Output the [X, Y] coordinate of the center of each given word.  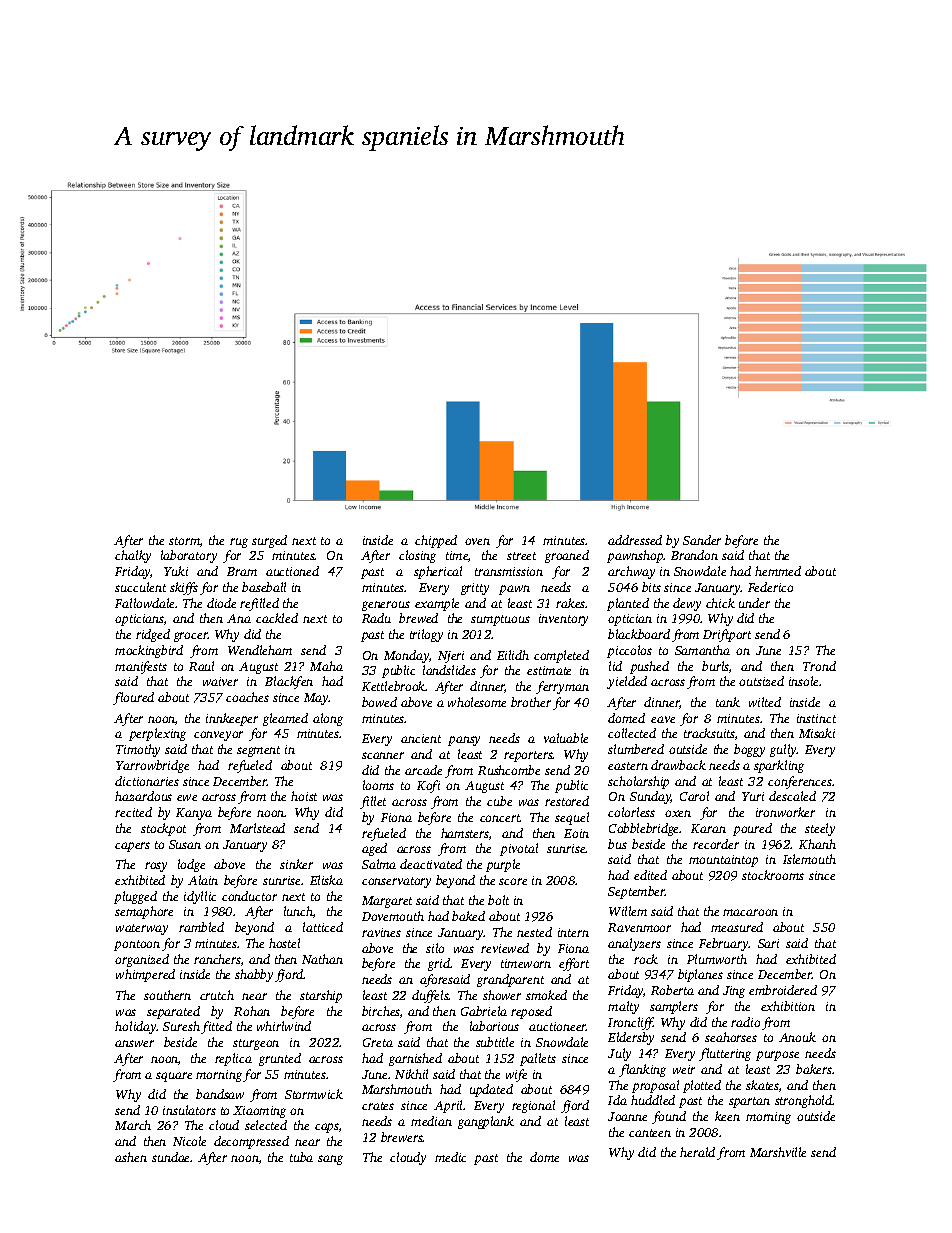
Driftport [727, 635]
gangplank [486, 1122]
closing [417, 556]
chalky [133, 556]
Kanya [194, 814]
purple [503, 865]
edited [650, 875]
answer [134, 1043]
